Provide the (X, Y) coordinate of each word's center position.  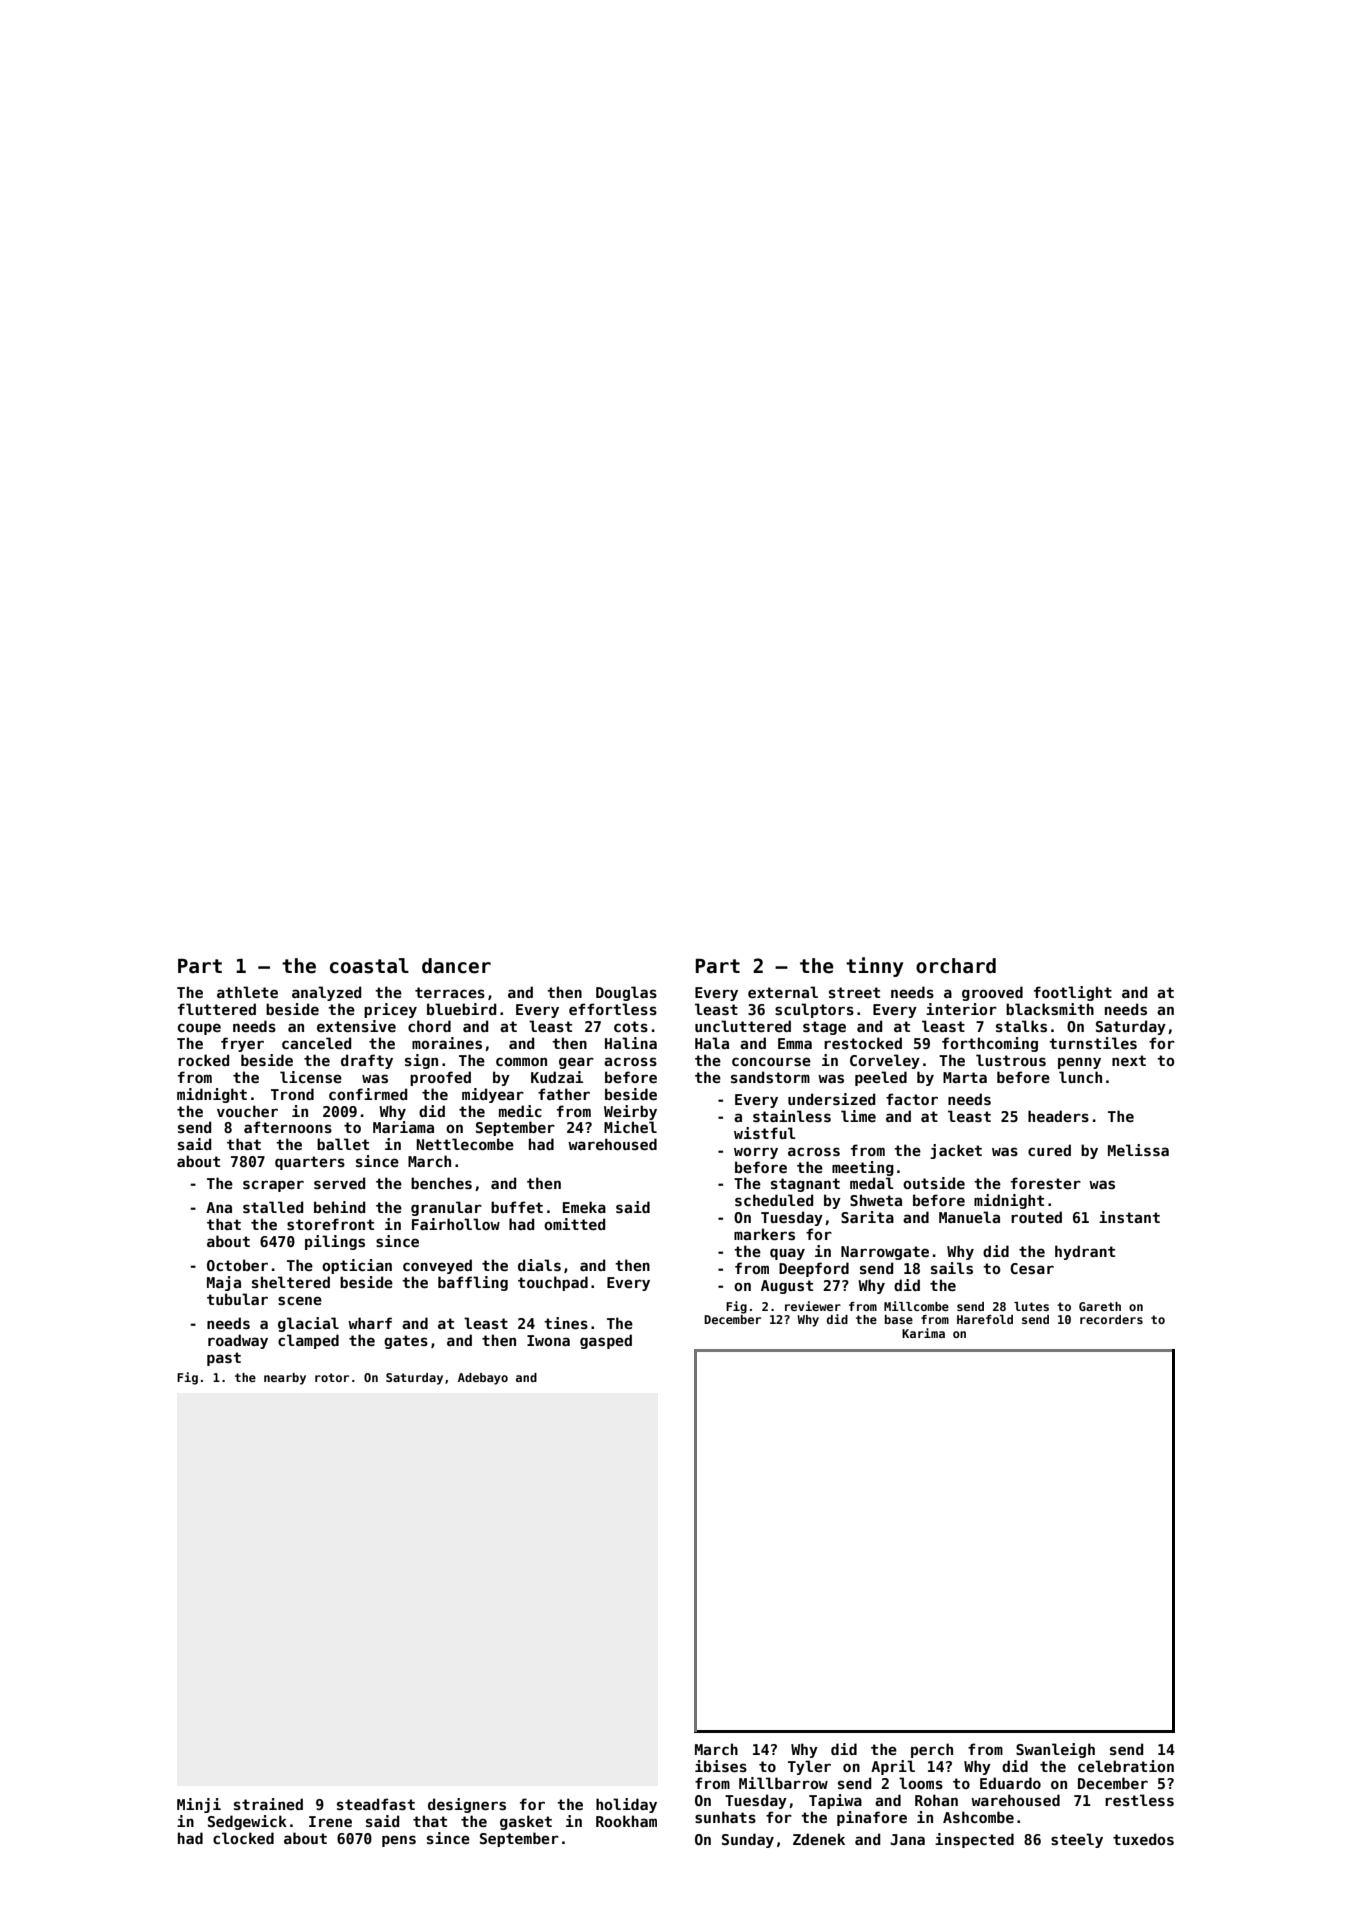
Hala (712, 1043)
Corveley (885, 1061)
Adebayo (483, 1379)
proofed (440, 1078)
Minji (199, 1805)
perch (932, 1750)
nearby (285, 1379)
